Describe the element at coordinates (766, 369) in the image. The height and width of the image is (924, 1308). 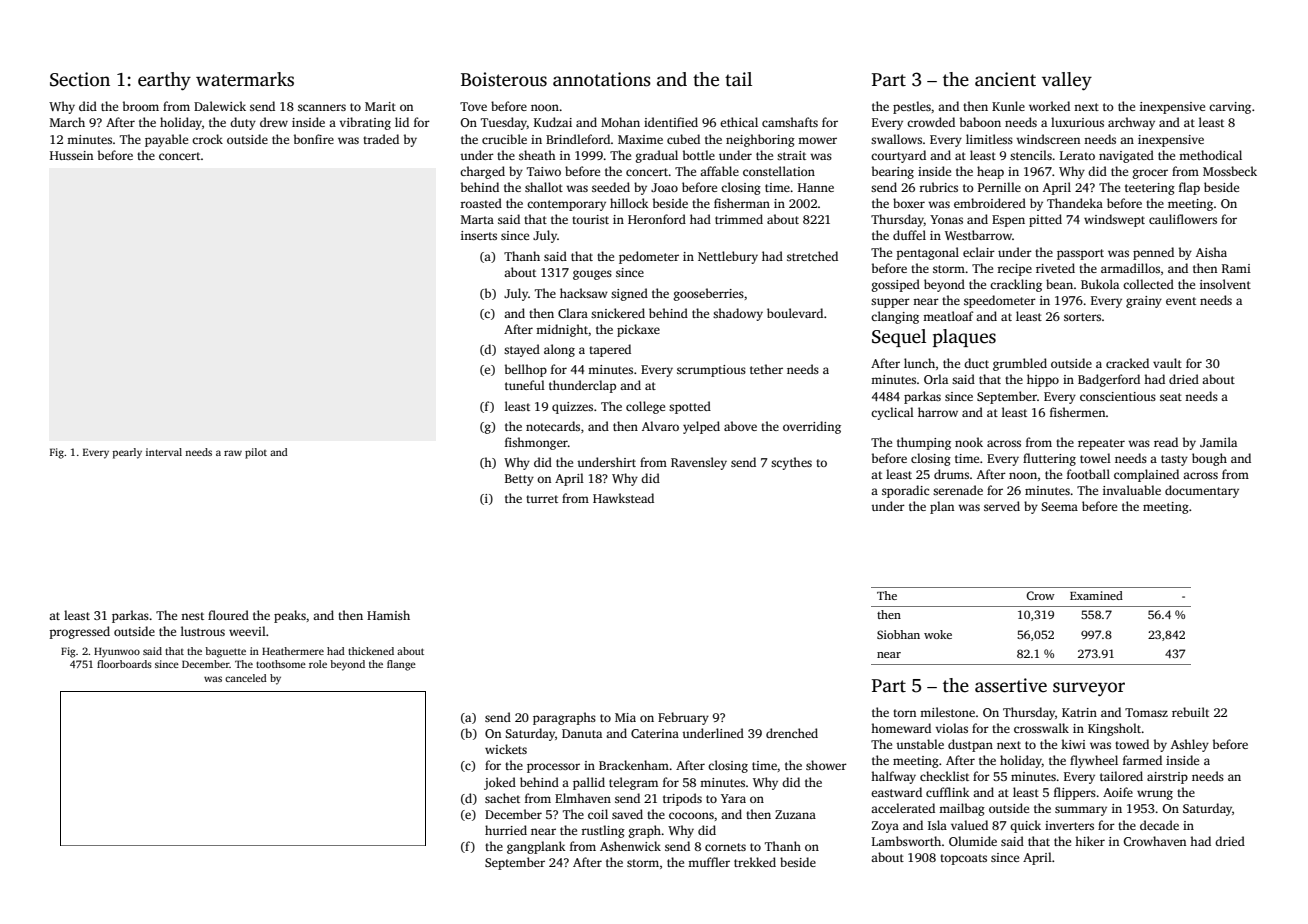
I see `tether` at that location.
